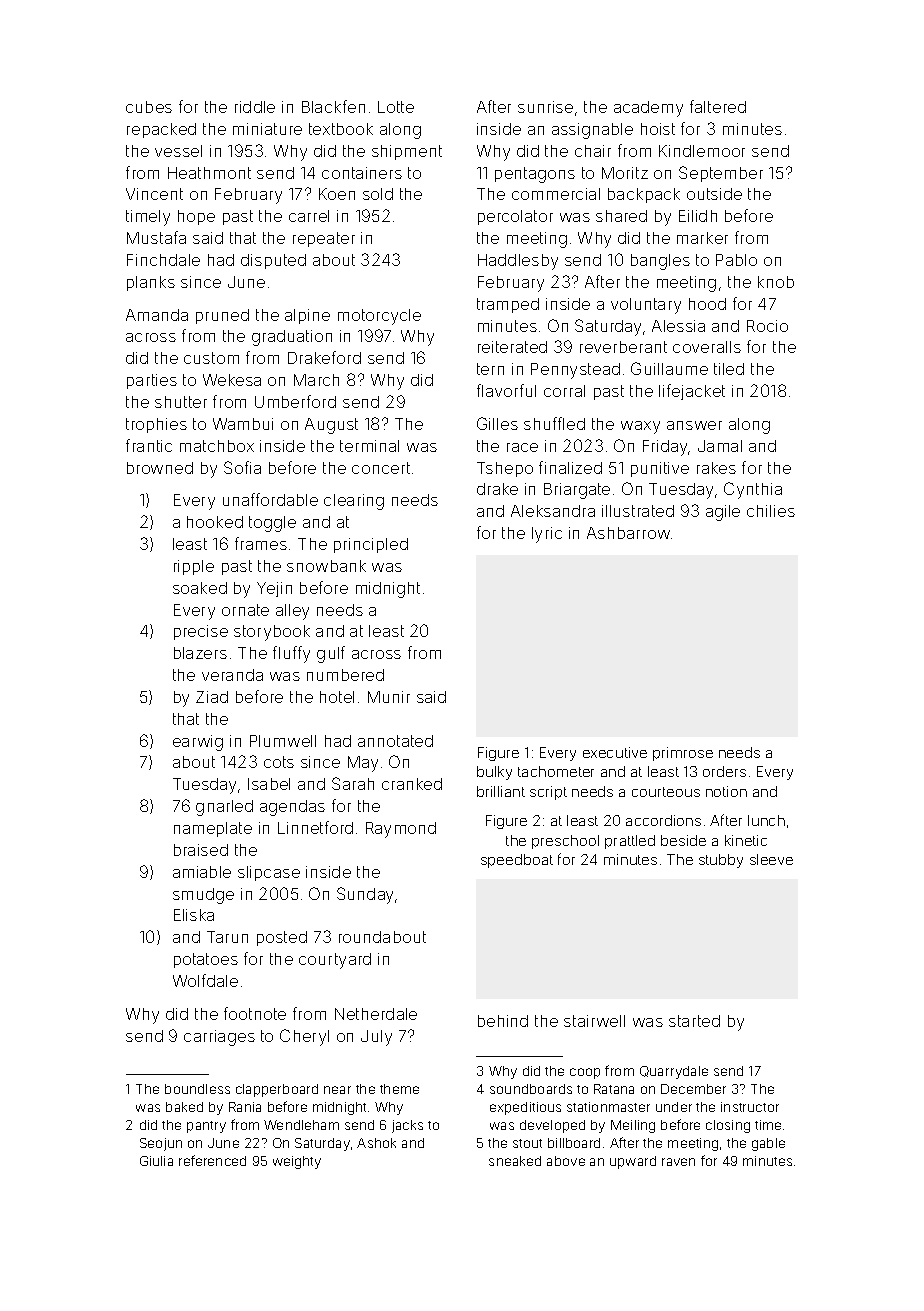 The image size is (924, 1311). What do you see at coordinates (554, 423) in the screenshot?
I see `shuffled` at bounding box center [554, 423].
